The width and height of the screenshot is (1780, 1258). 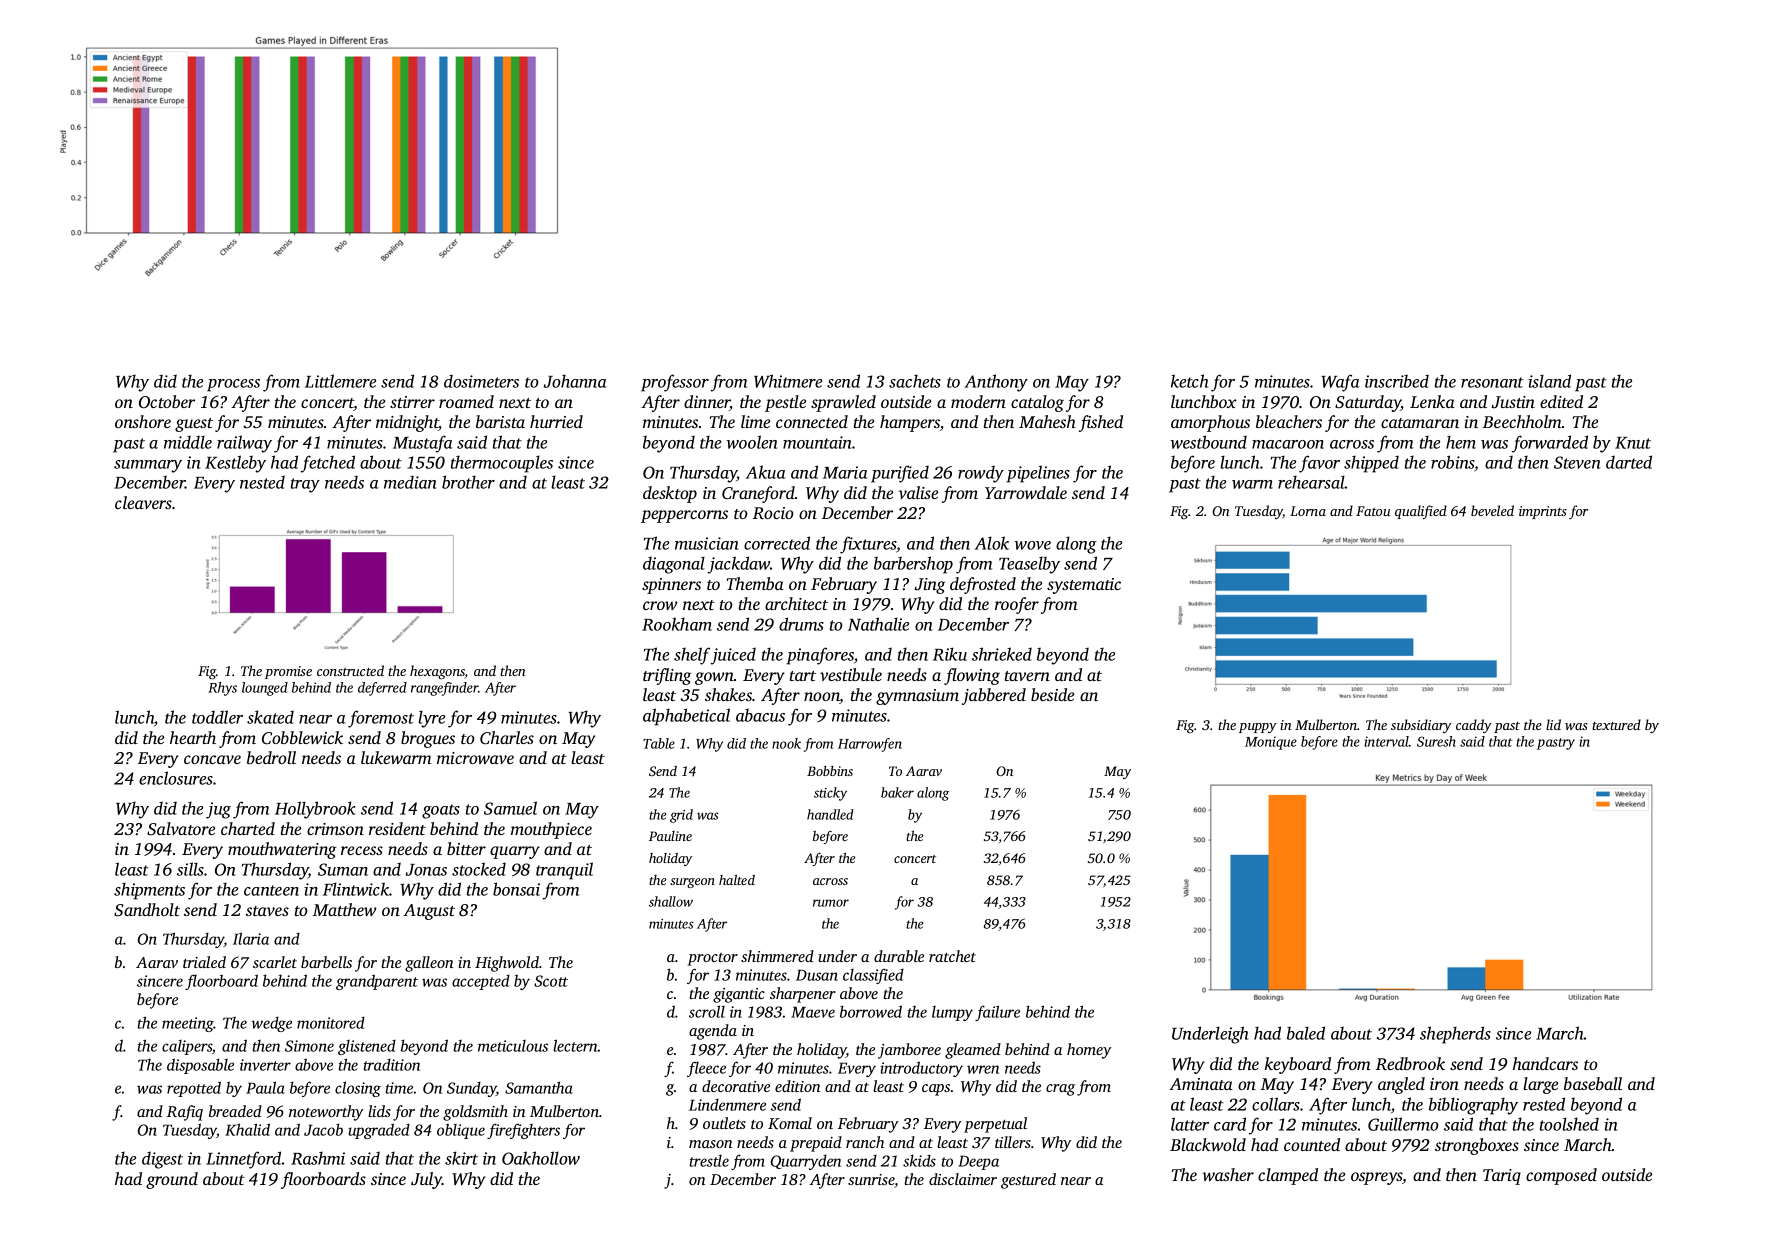 I want to click on Redbrook, so click(x=1410, y=1064).
